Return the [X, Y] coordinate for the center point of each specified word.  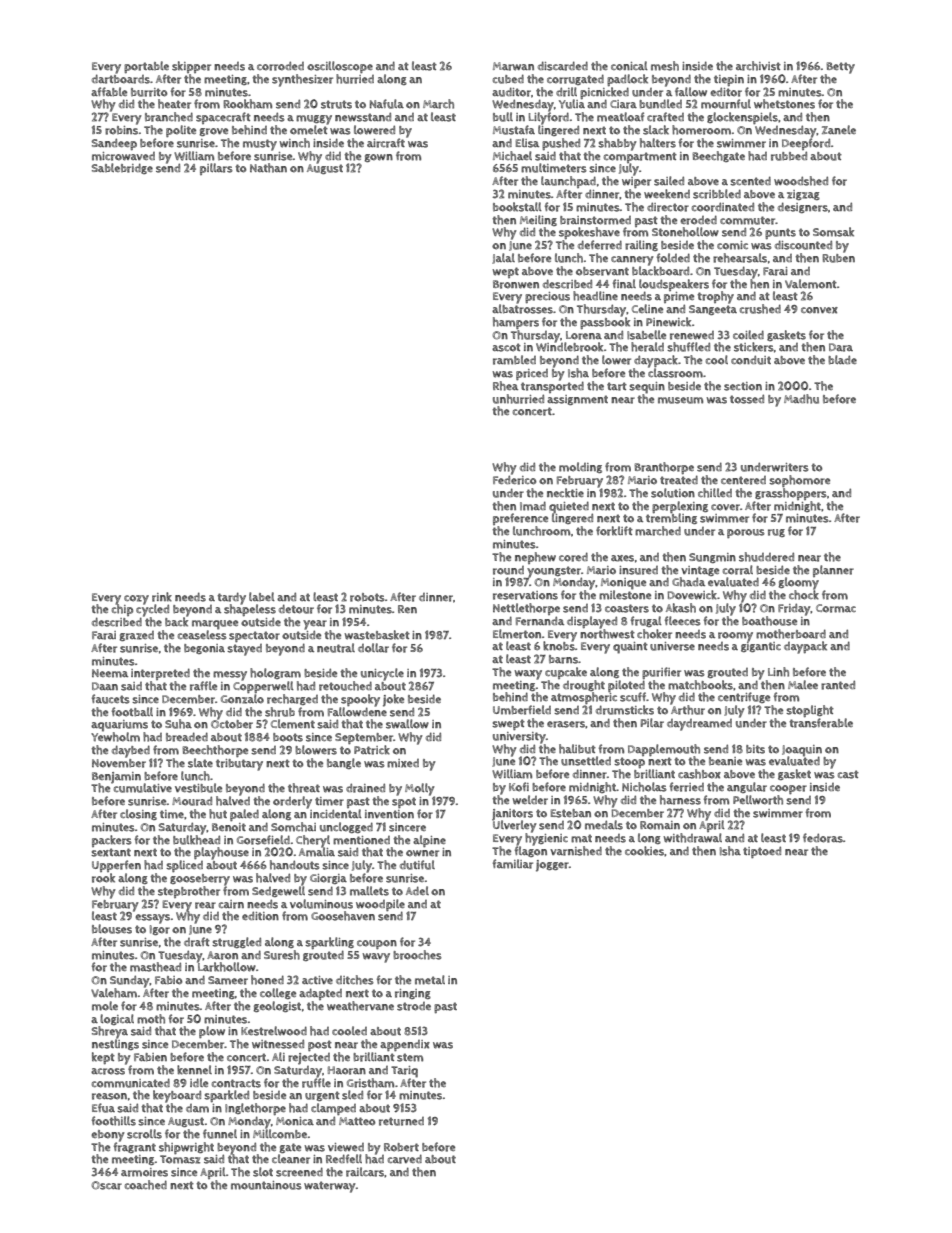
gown [378, 158]
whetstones [784, 104]
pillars [216, 169]
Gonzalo [242, 699]
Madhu [801, 399]
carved [405, 1159]
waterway [330, 1187]
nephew [535, 558]
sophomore [799, 481]
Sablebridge [122, 168]
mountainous [266, 1185]
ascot [506, 347]
